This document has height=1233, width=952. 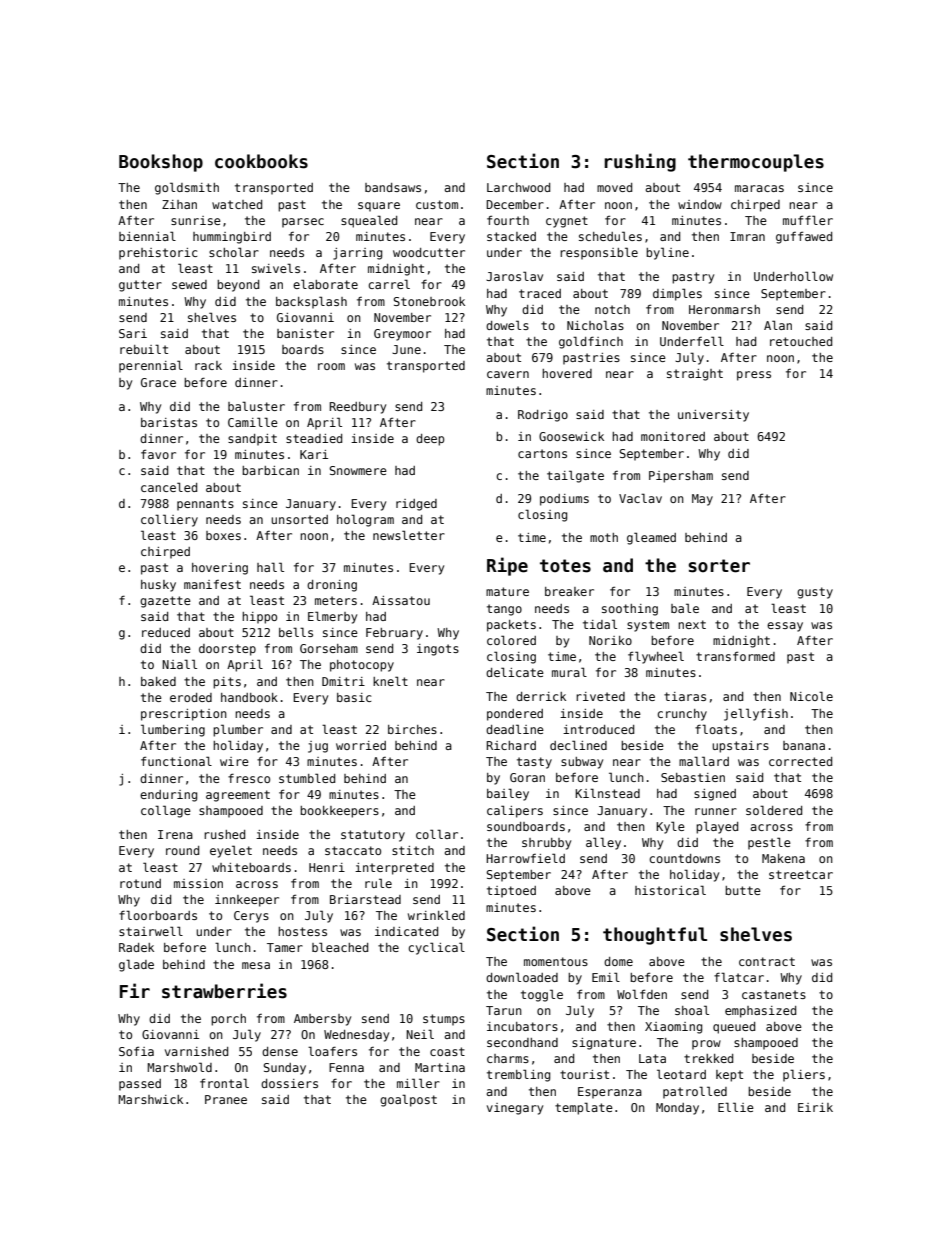 I want to click on stacked, so click(x=511, y=236).
